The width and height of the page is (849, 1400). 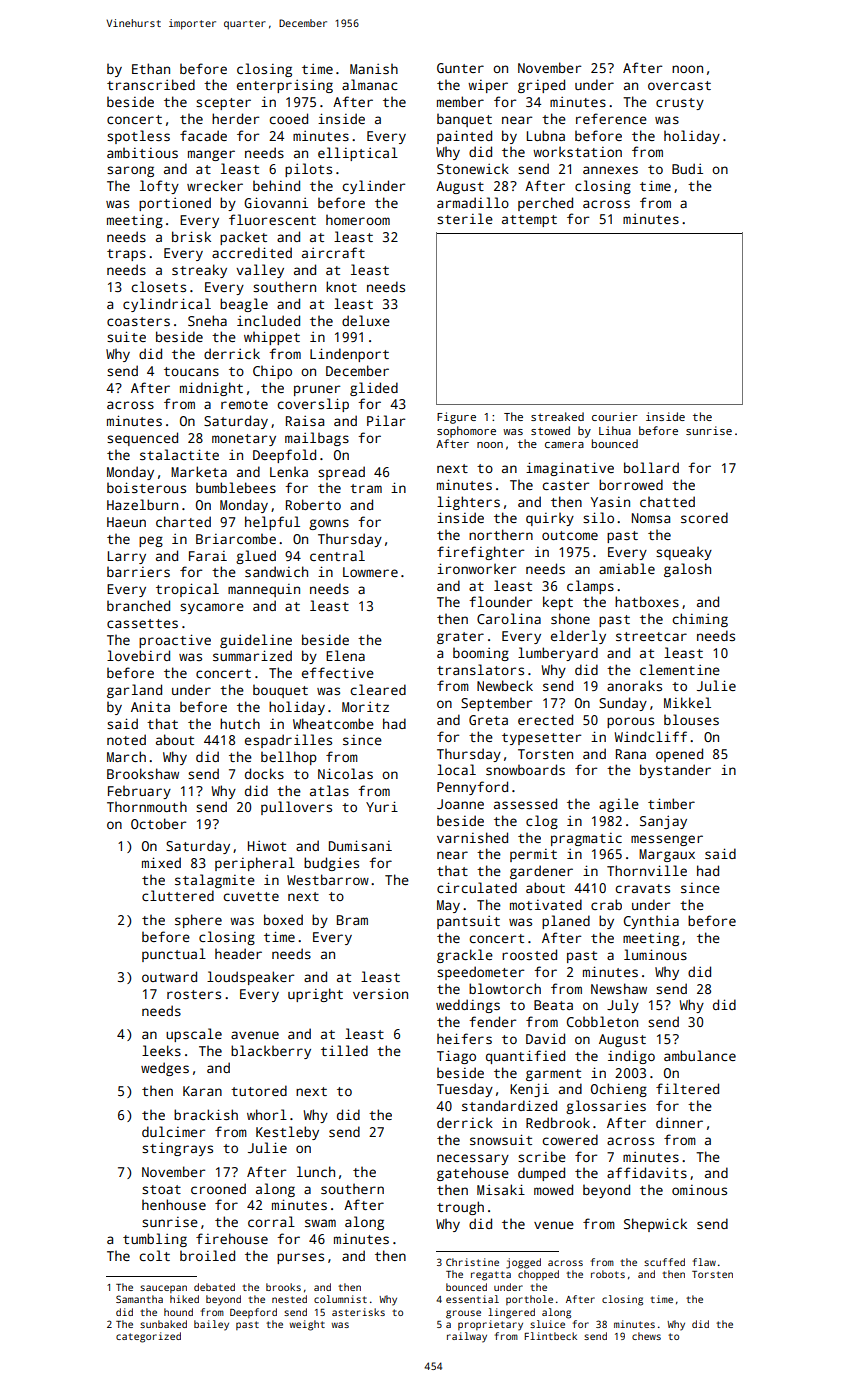 What do you see at coordinates (687, 168) in the page?
I see `Budi` at bounding box center [687, 168].
